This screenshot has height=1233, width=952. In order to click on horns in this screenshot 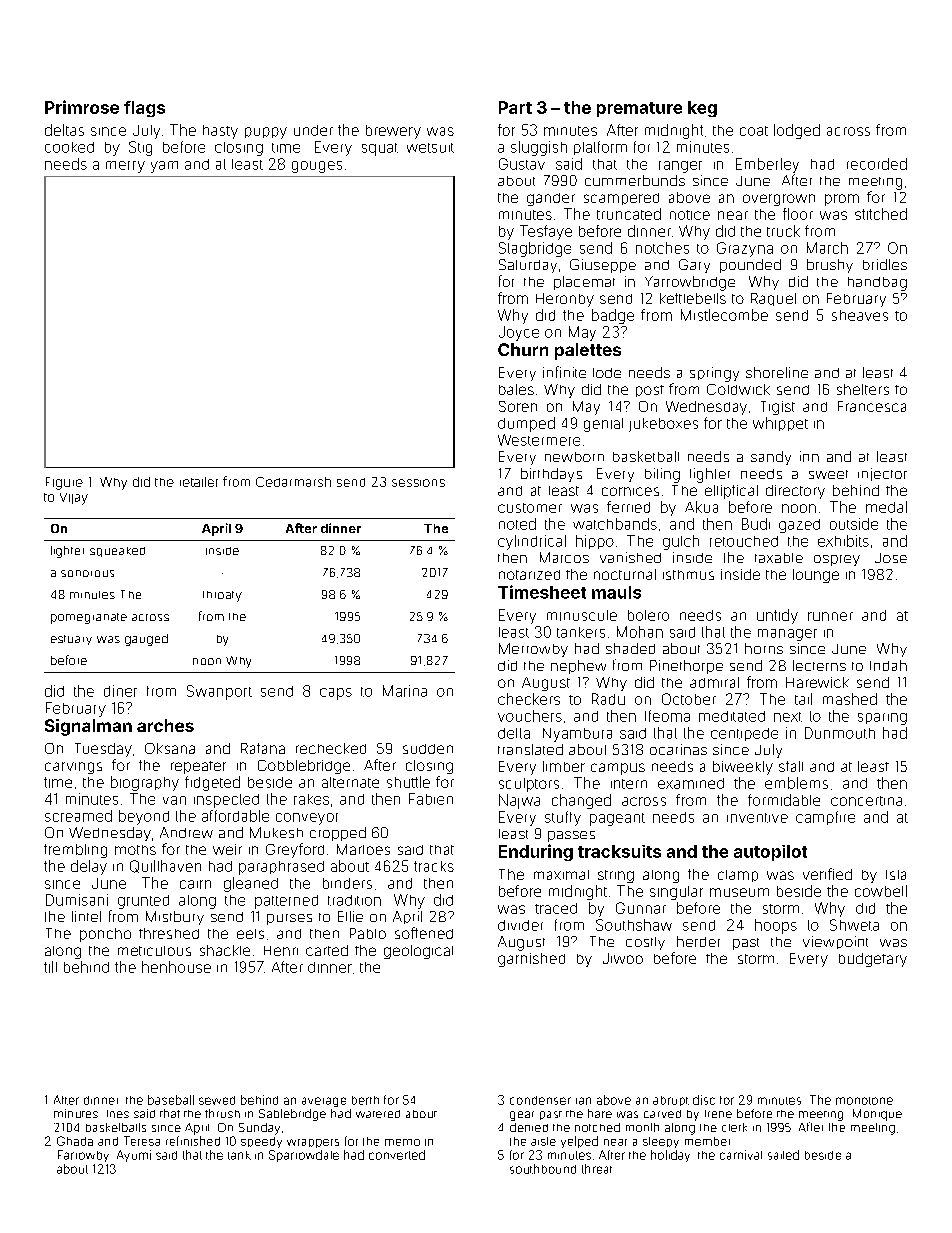, I will do `click(764, 648)`.
